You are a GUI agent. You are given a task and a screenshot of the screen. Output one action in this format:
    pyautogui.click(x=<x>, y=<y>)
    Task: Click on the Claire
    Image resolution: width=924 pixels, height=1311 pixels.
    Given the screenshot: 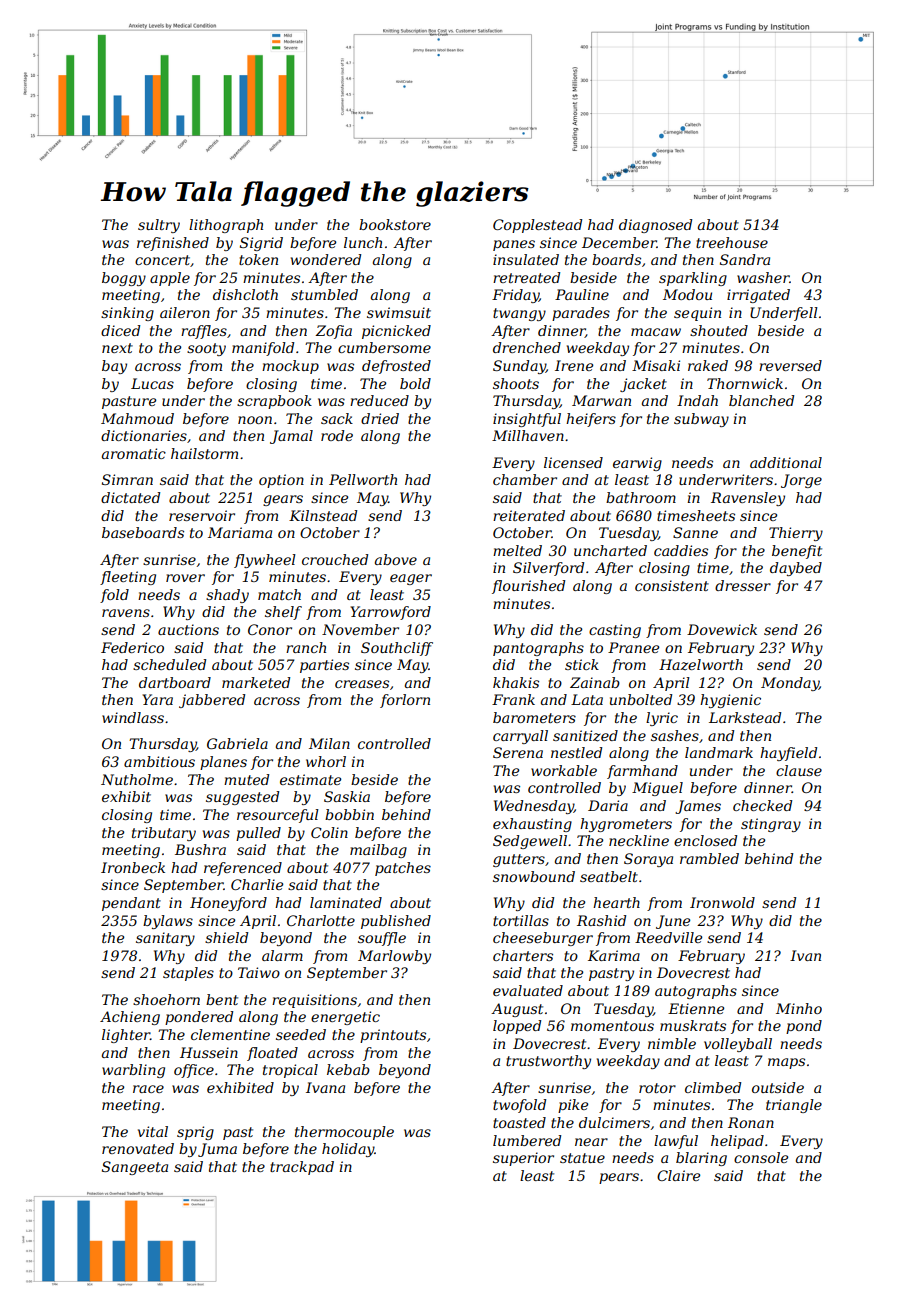 What is the action you would take?
    pyautogui.click(x=678, y=1175)
